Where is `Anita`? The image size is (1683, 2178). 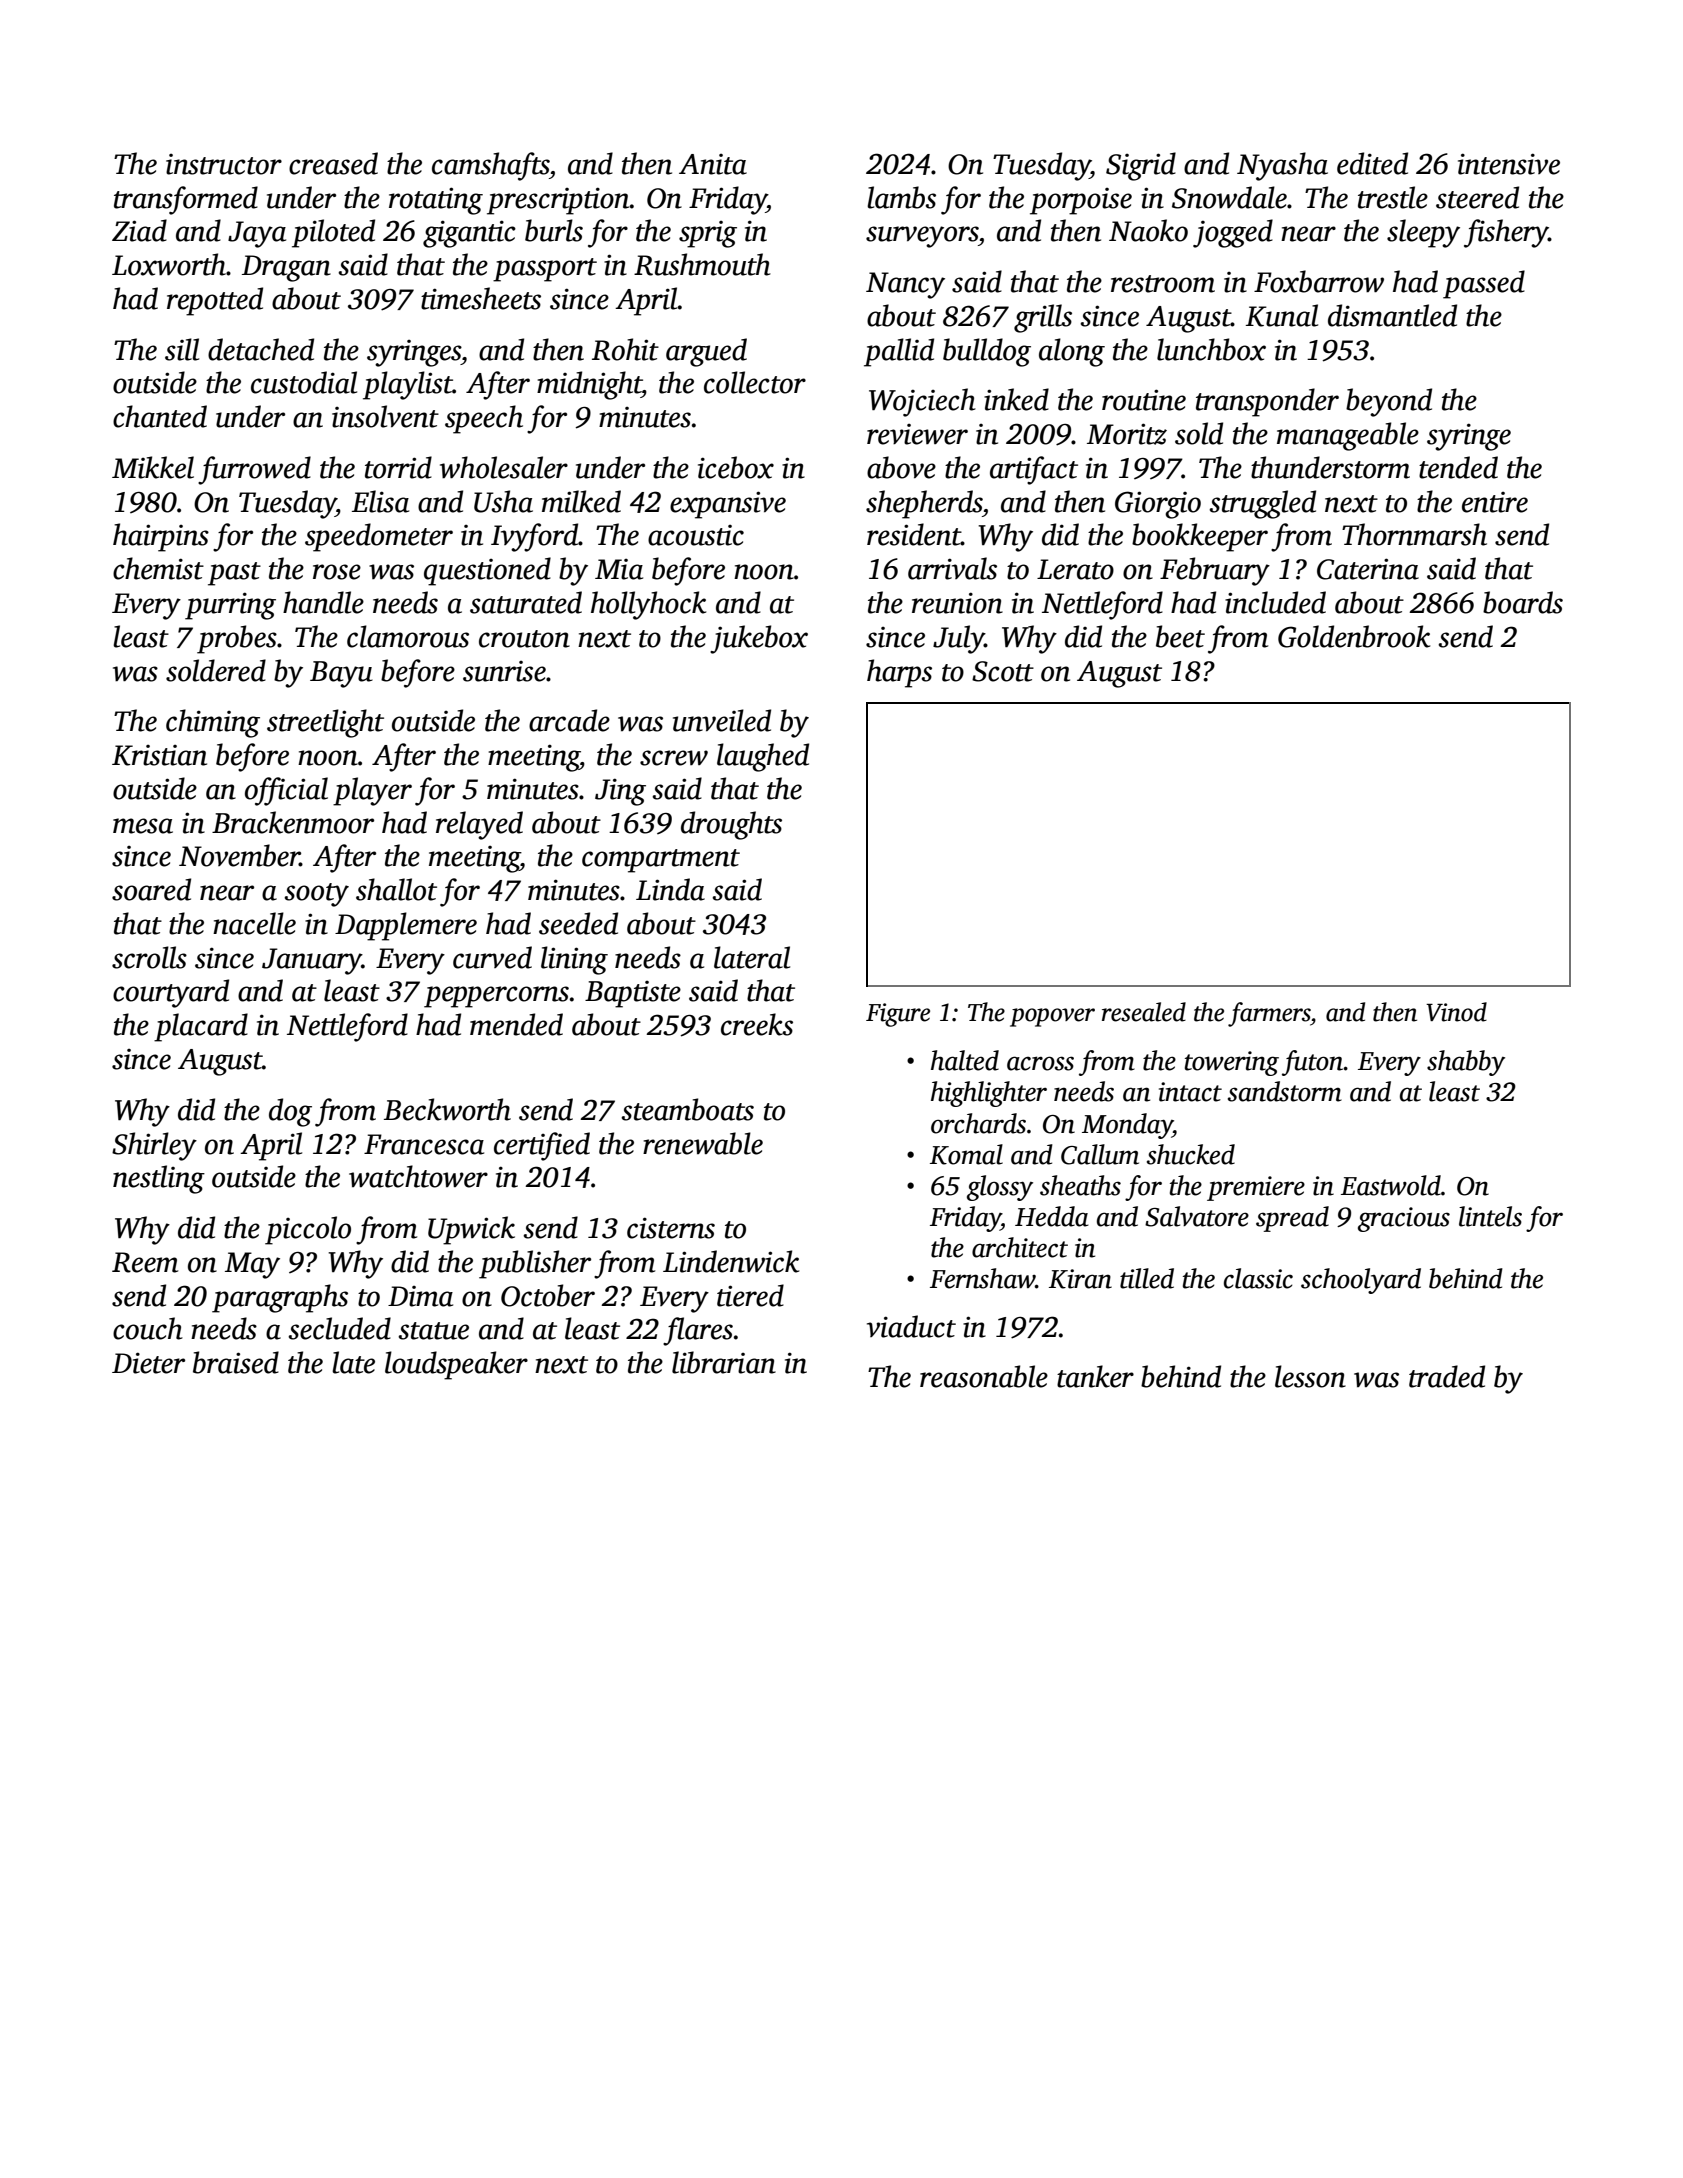
Anita is located at coordinates (713, 164).
